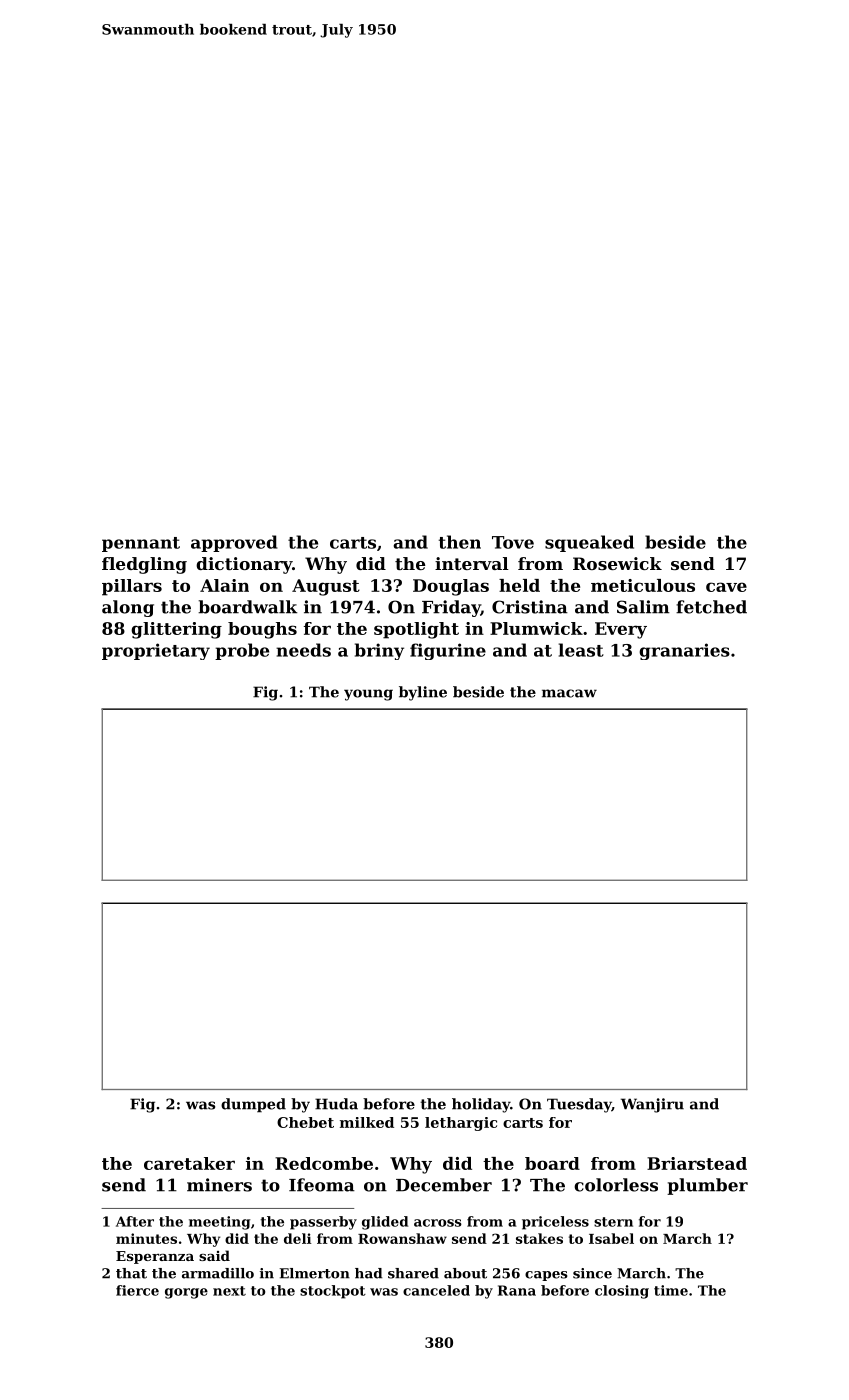  I want to click on lethargic, so click(461, 1124).
